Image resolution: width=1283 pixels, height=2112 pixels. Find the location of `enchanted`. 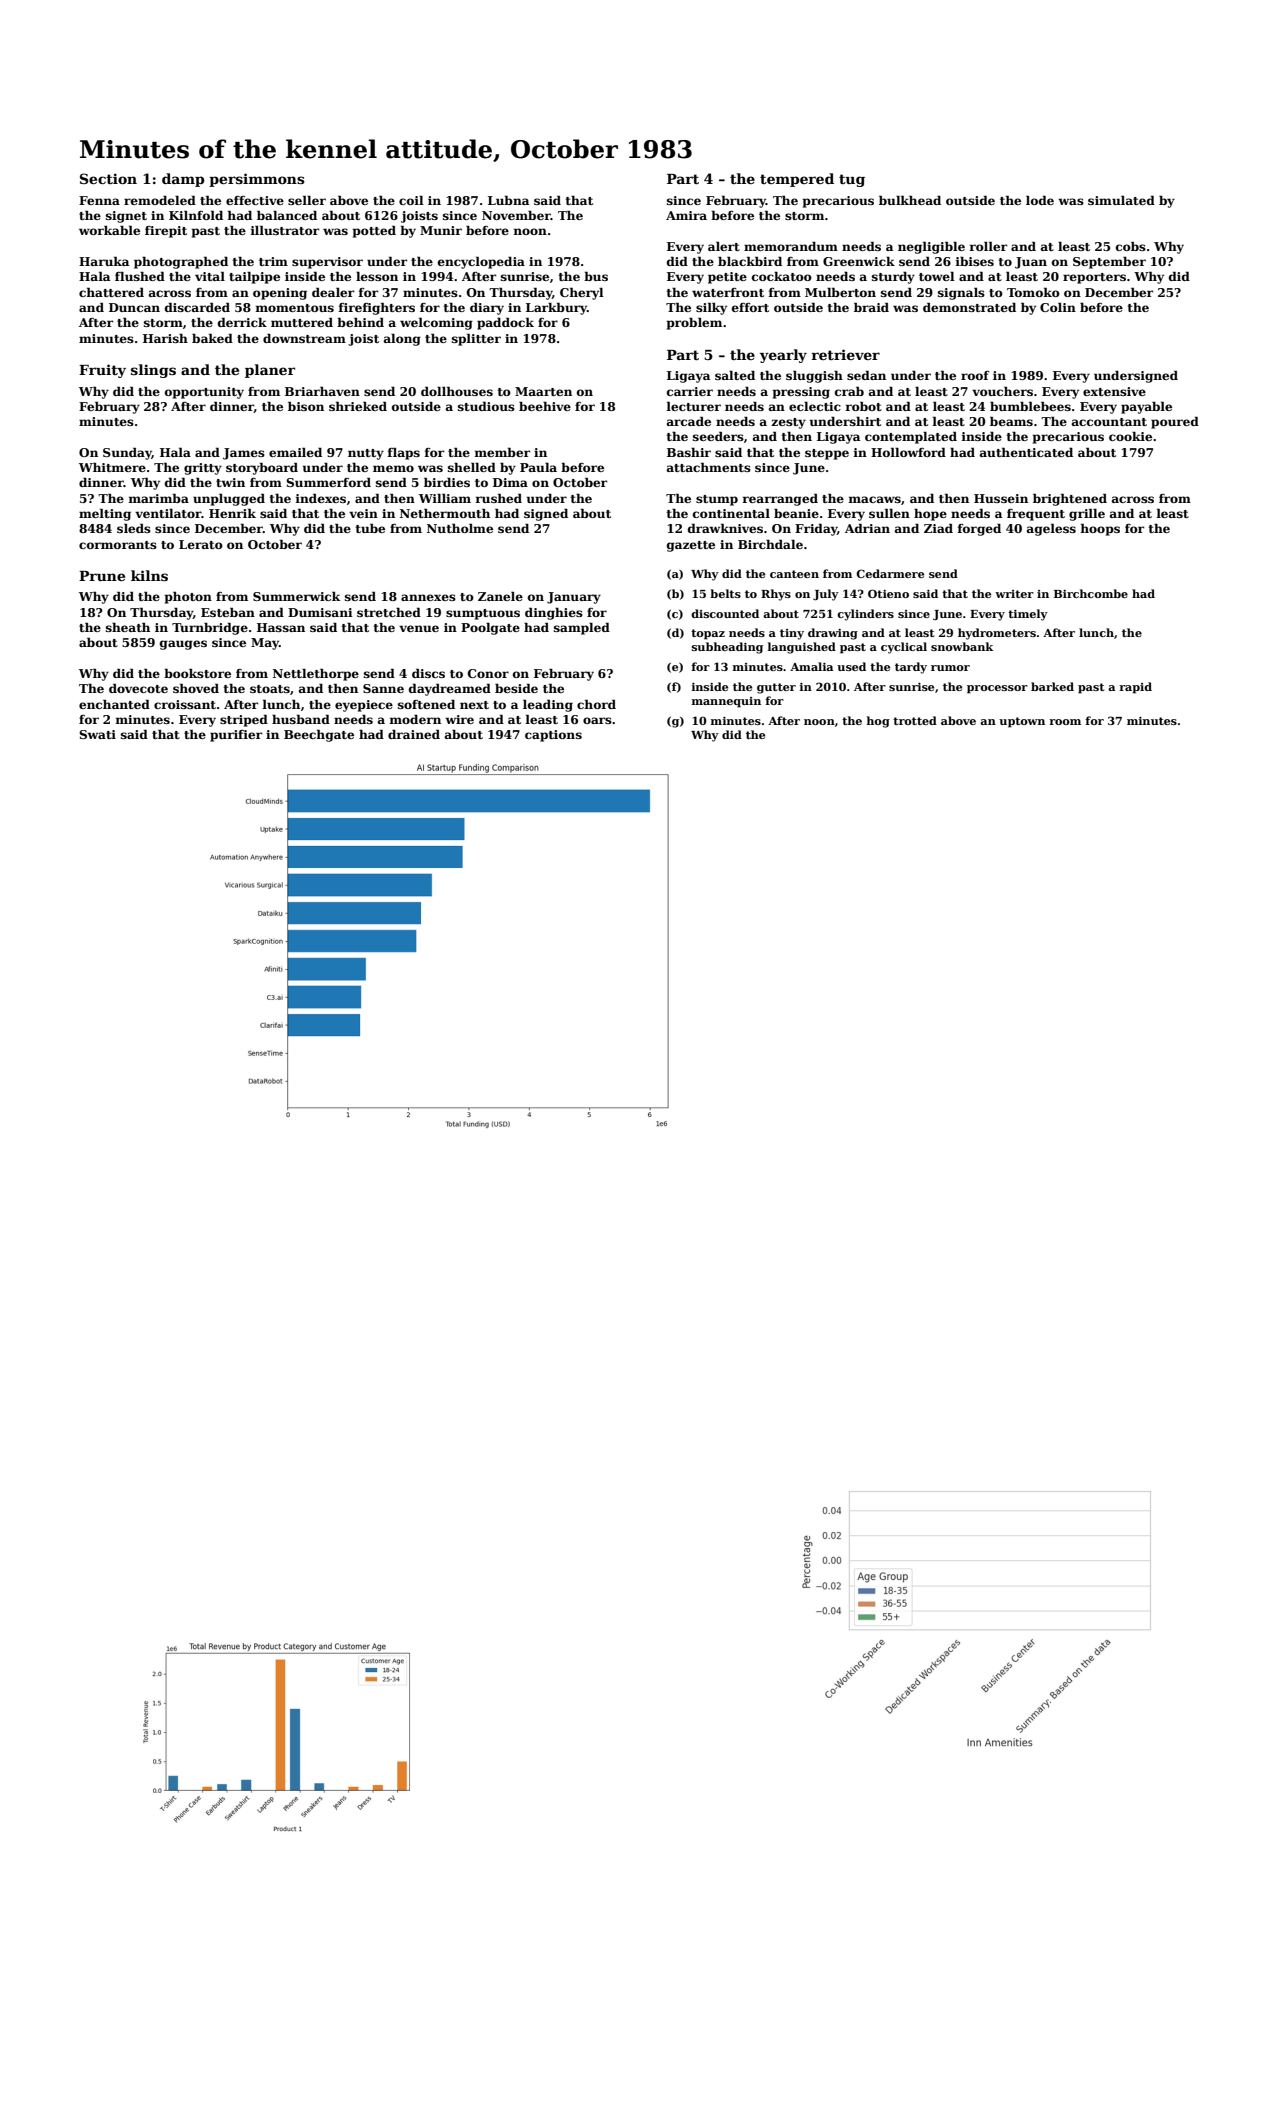

enchanted is located at coordinates (114, 704).
